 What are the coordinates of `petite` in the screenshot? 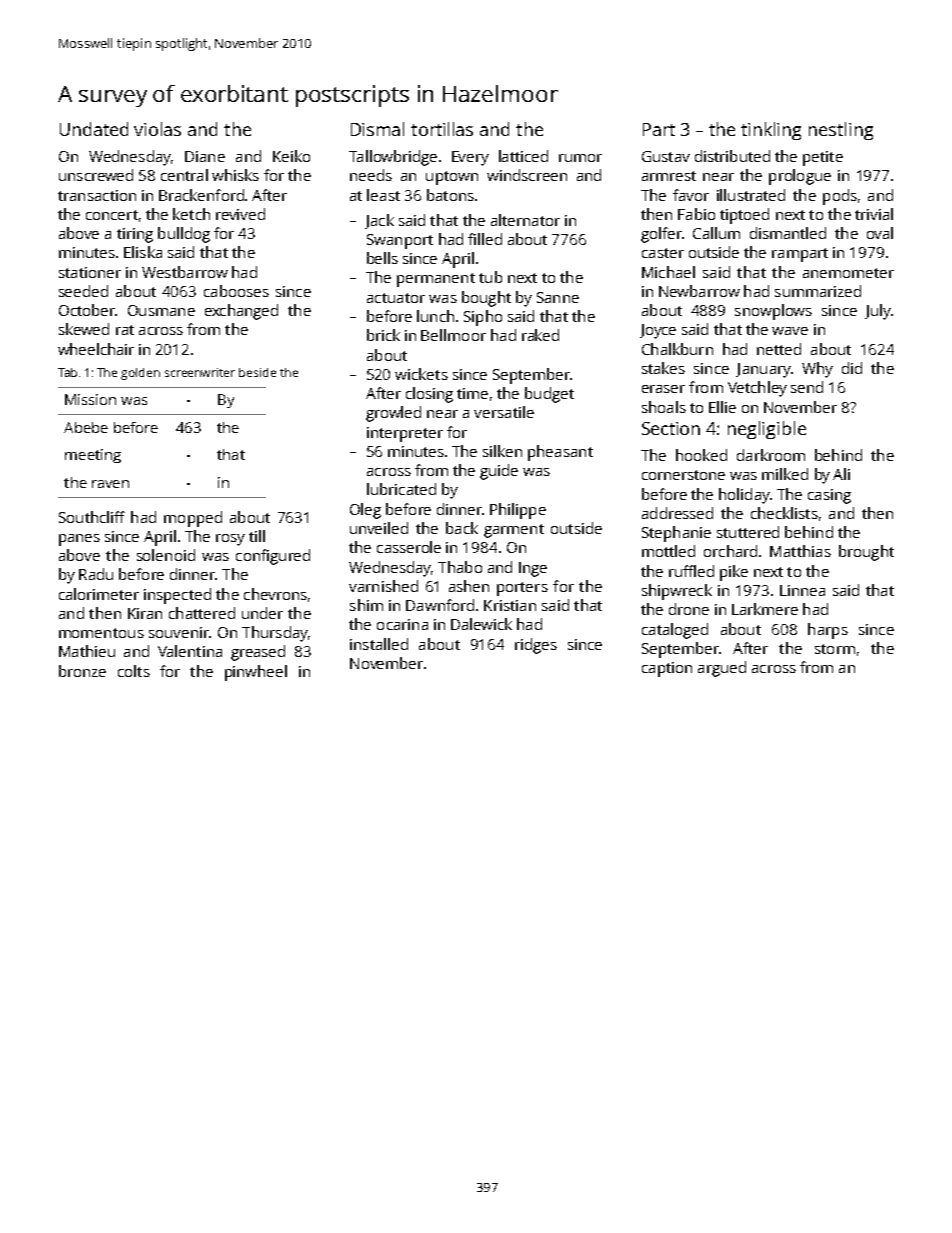 It's located at (823, 158).
